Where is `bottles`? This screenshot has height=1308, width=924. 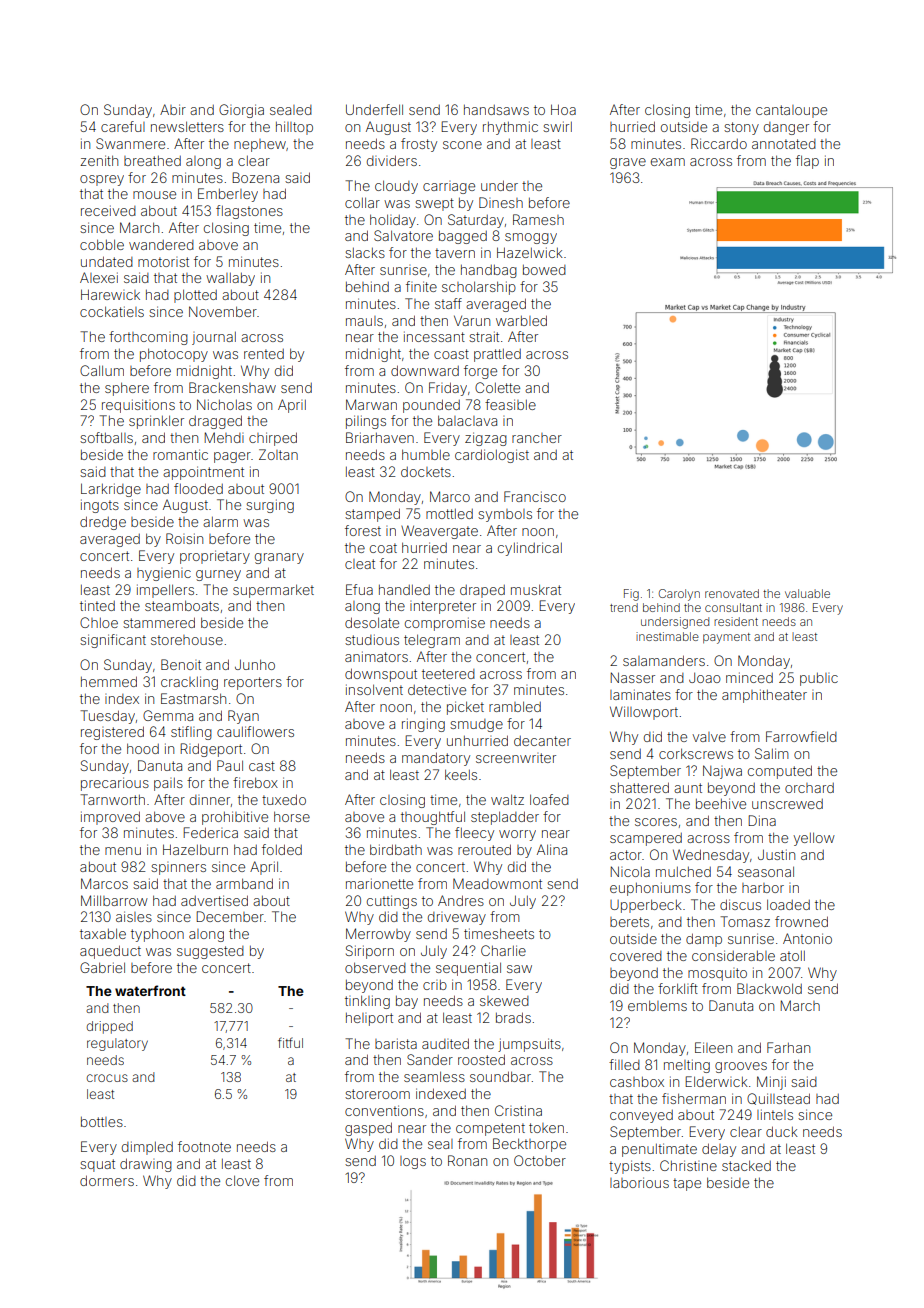 bottles is located at coordinates (102, 1122).
